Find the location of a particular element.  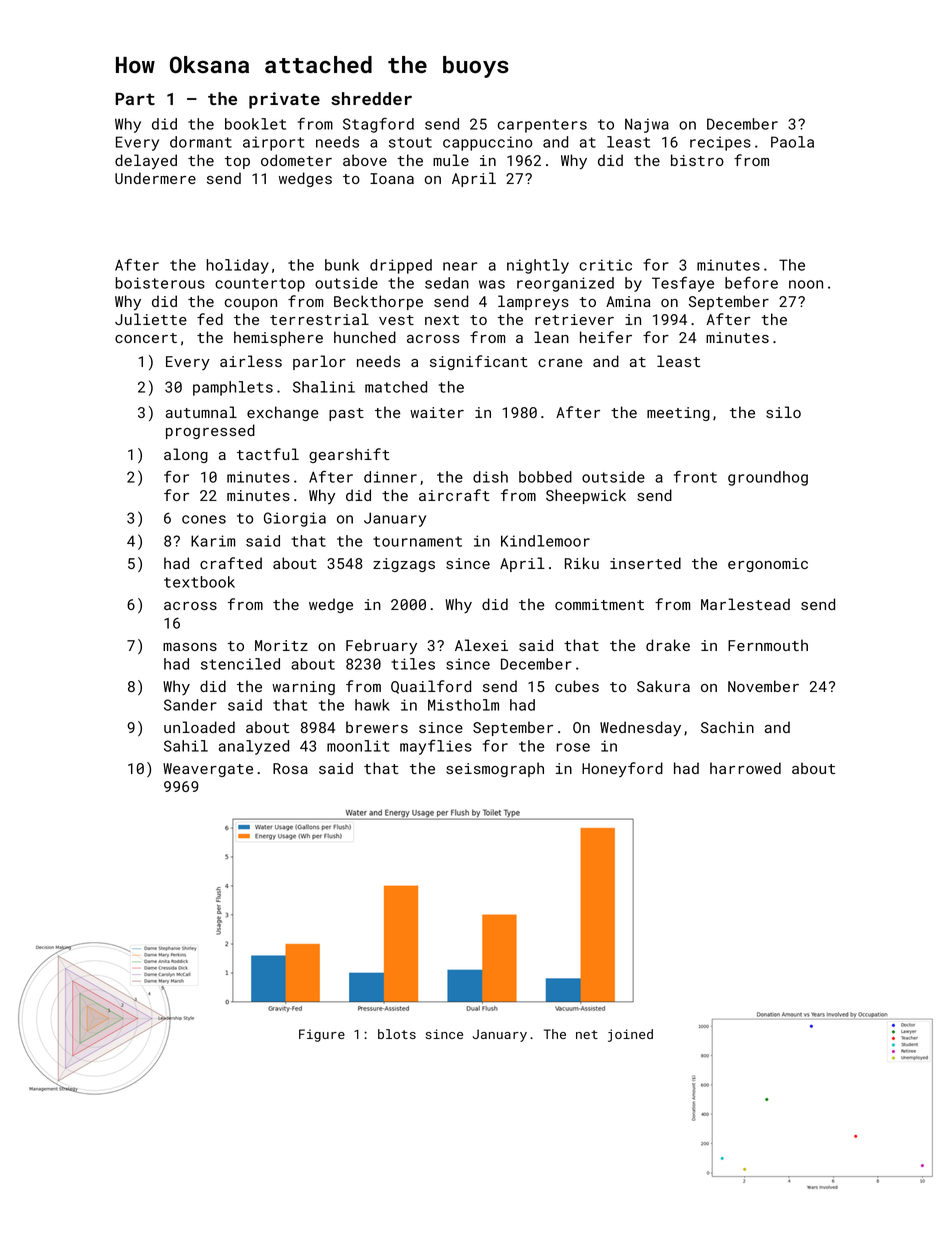

Najwa is located at coordinates (647, 125).
